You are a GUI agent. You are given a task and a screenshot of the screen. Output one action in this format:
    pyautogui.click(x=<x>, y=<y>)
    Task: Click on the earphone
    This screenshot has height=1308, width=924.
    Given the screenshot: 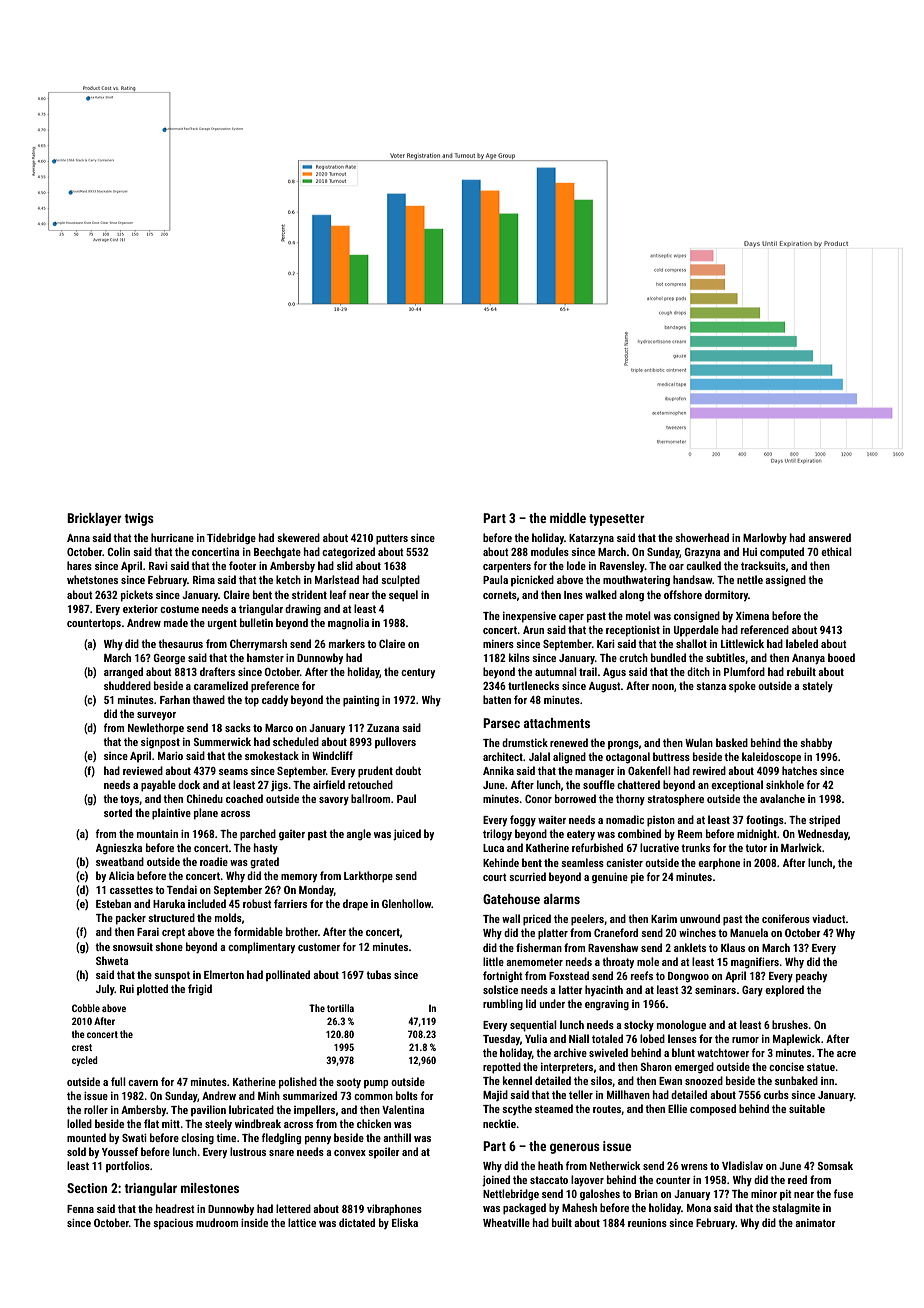 What is the action you would take?
    pyautogui.click(x=719, y=863)
